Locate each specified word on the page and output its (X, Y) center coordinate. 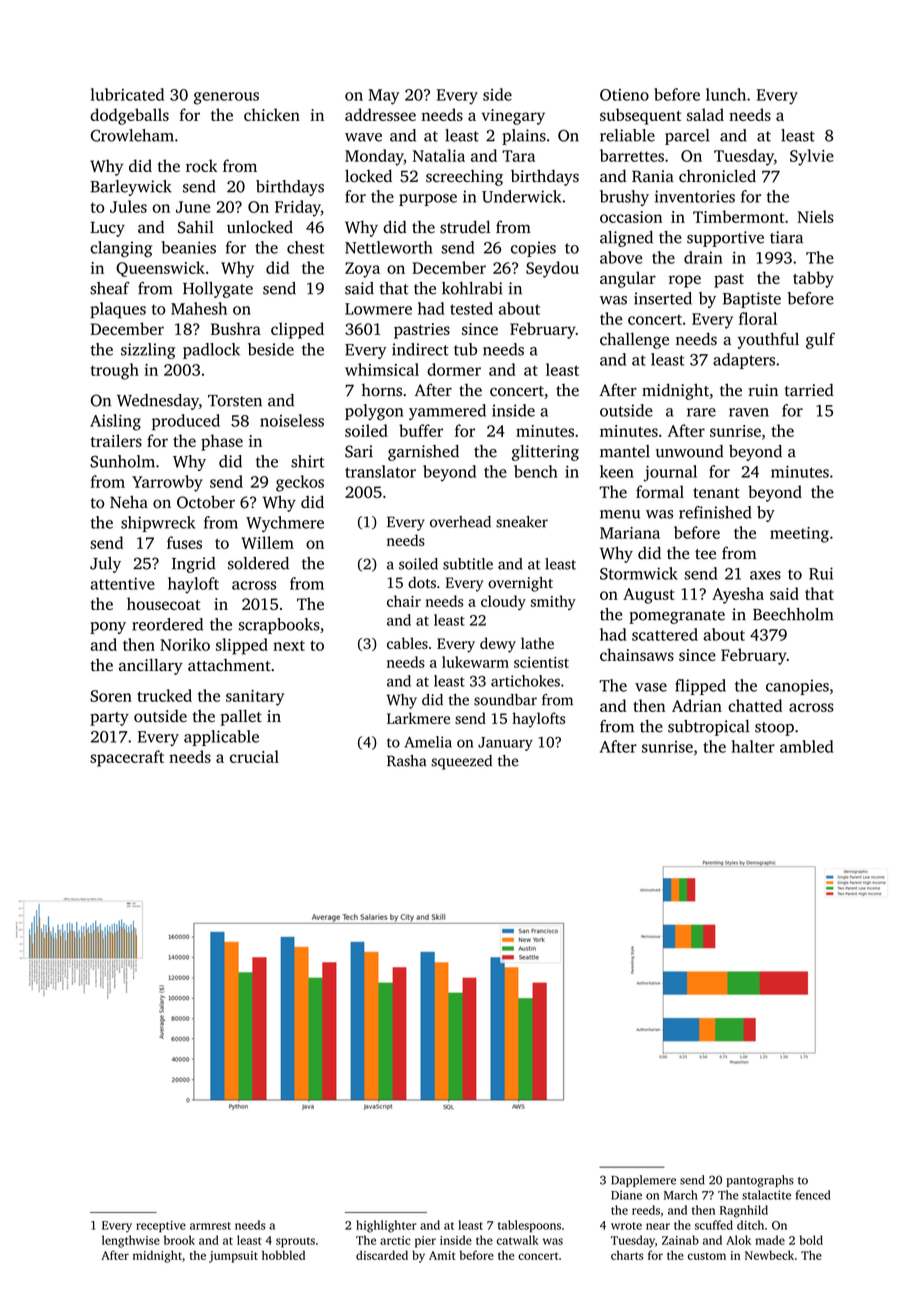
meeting (799, 535)
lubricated (127, 94)
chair (404, 601)
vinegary (513, 117)
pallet (241, 717)
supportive (725, 239)
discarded (382, 1255)
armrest (210, 1226)
